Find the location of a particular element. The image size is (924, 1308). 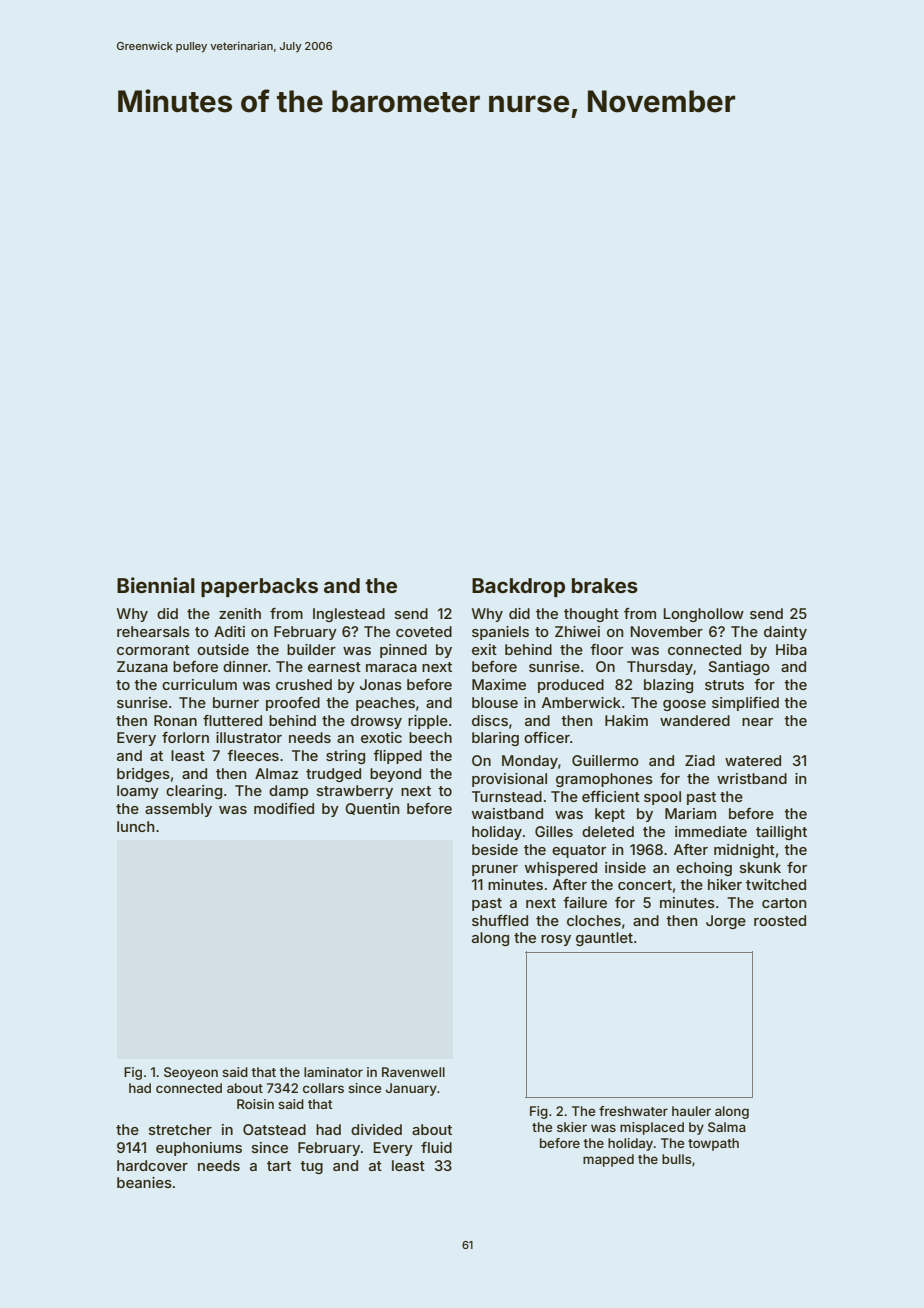

mapped is located at coordinates (608, 1160).
